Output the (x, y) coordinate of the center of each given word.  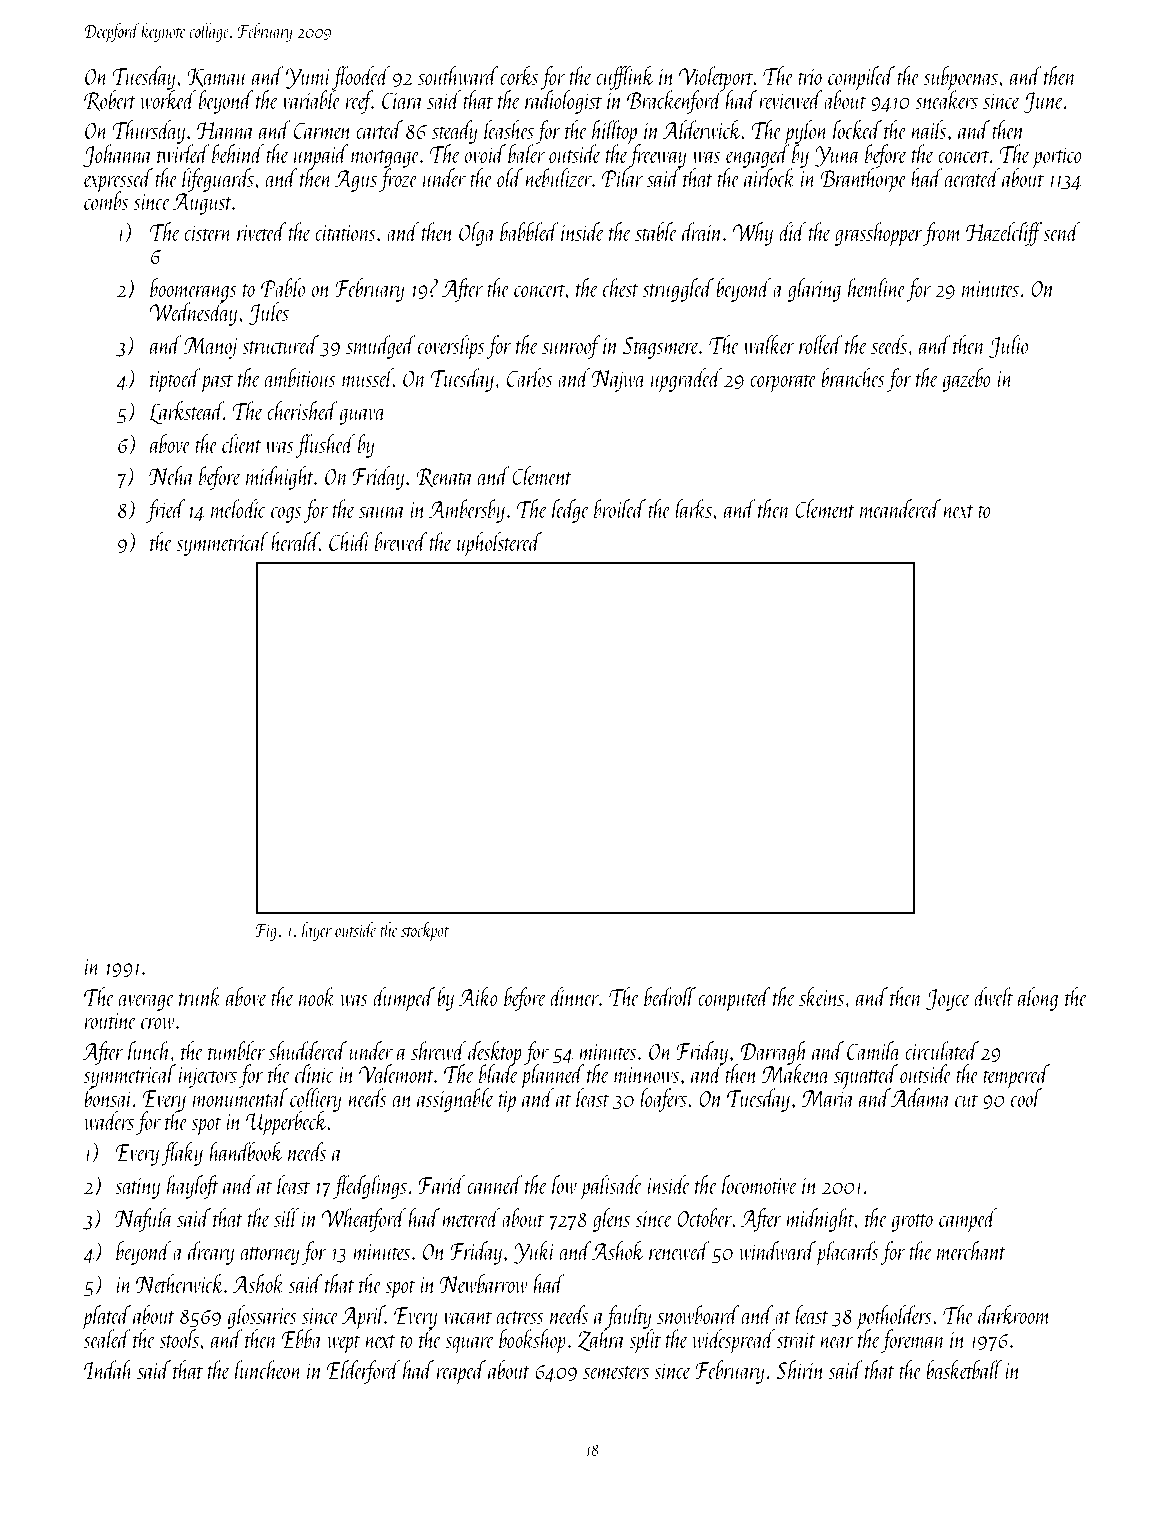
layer (317, 931)
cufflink (625, 78)
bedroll (670, 996)
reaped (461, 1372)
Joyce (948, 1000)
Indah (108, 1369)
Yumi (309, 79)
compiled (861, 78)
